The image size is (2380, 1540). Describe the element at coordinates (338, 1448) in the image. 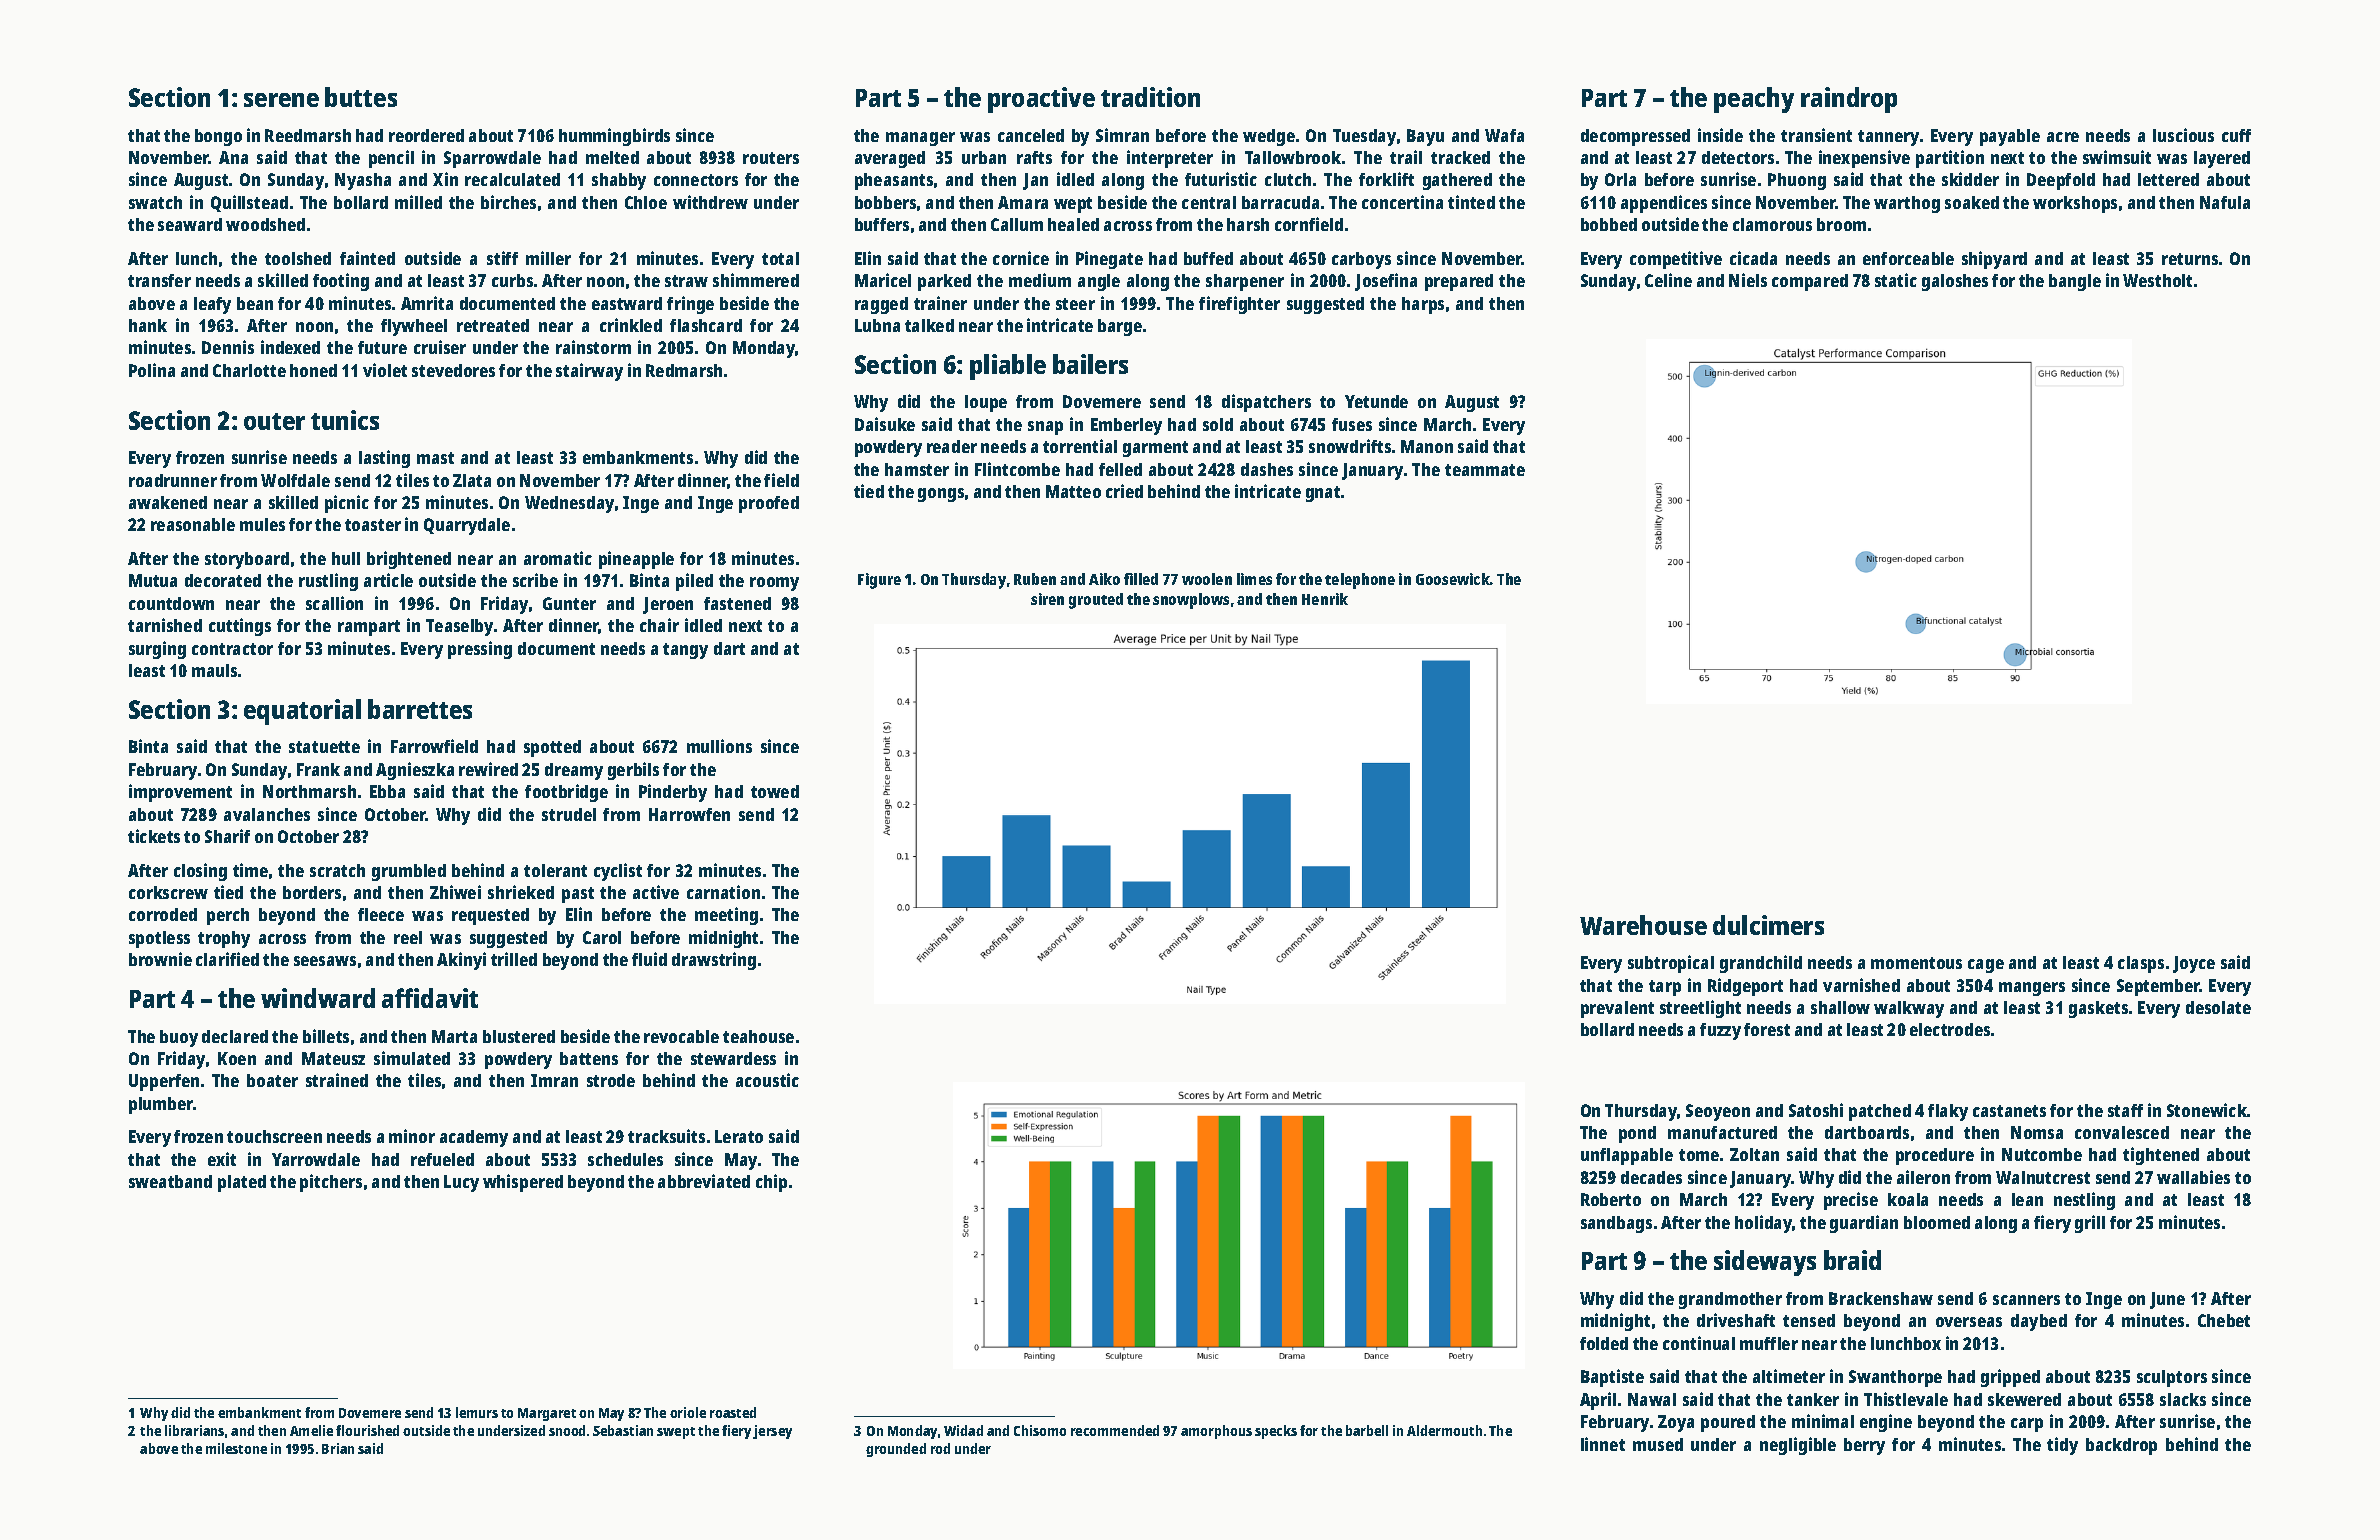

I see `Brian` at that location.
